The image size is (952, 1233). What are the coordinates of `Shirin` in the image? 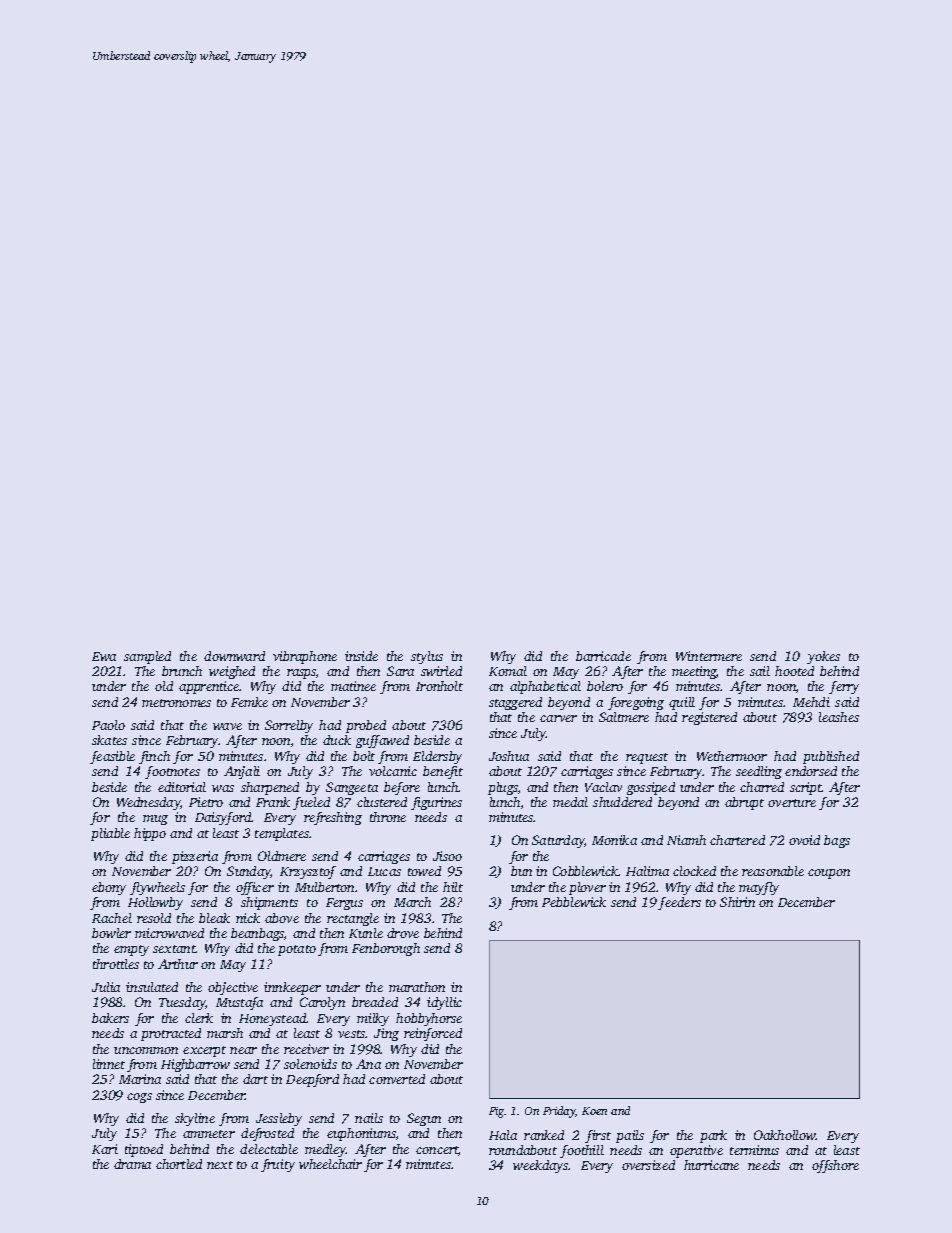 It's located at (737, 902).
